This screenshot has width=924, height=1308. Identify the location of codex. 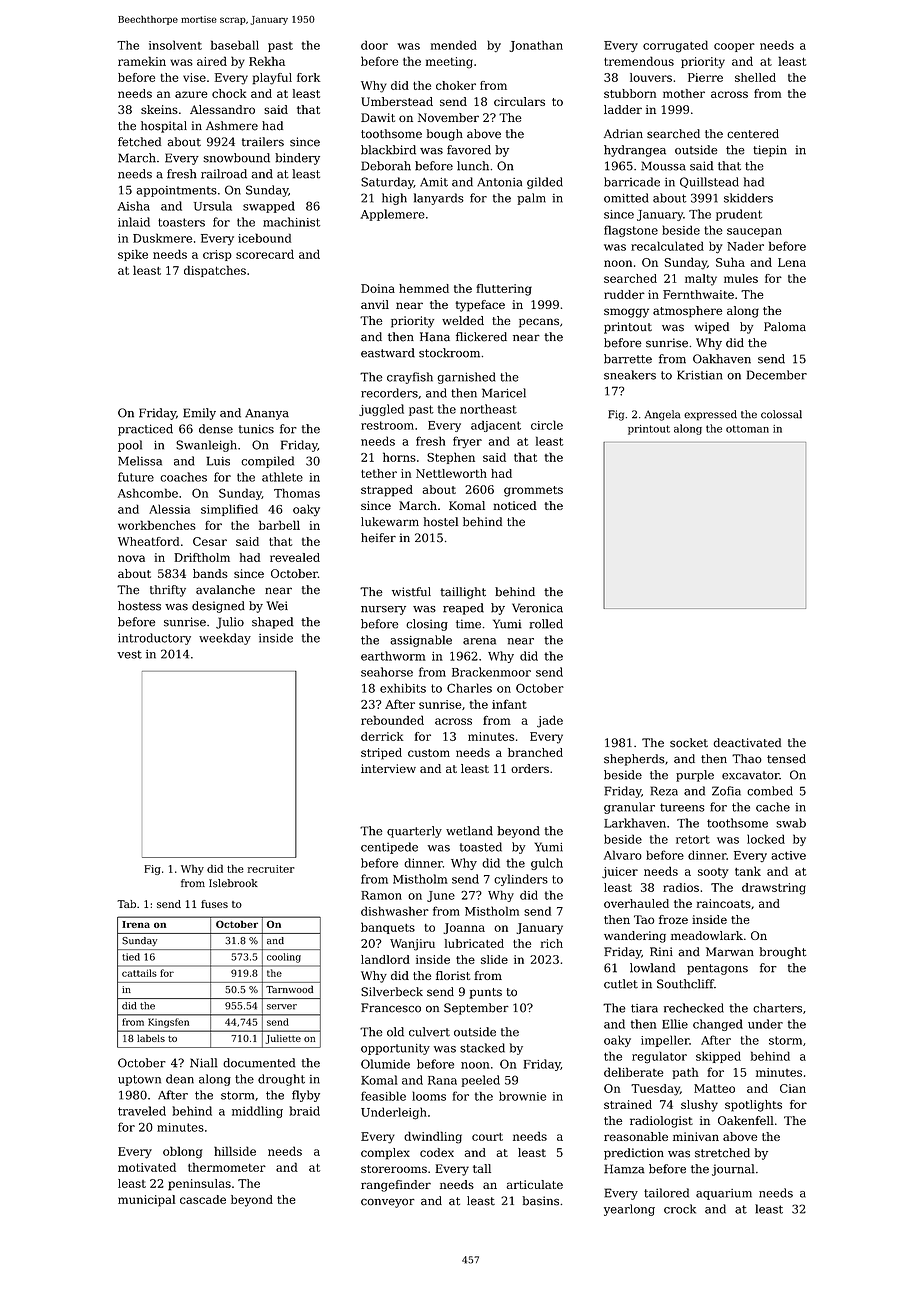
(437, 1152).
